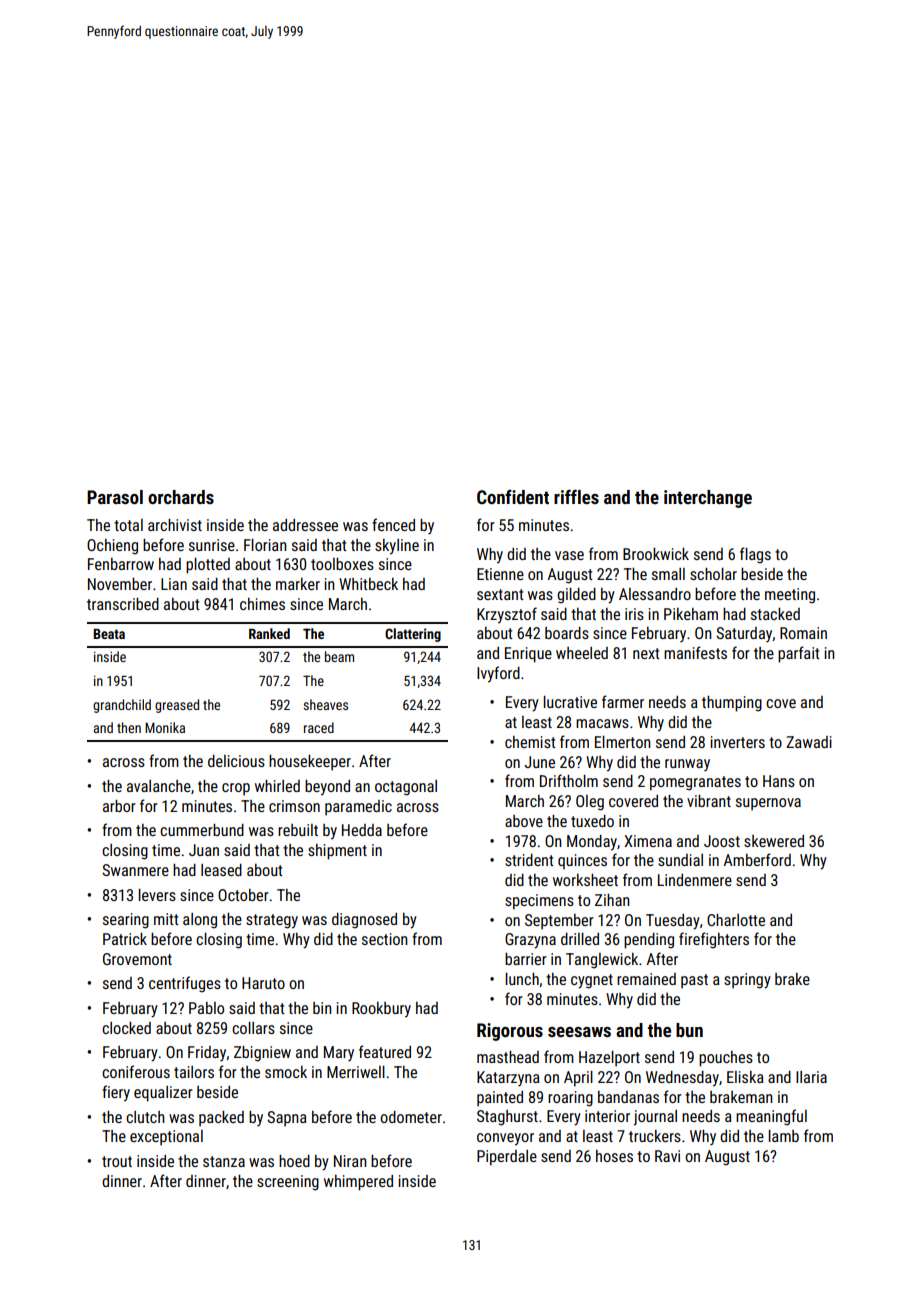  Describe the element at coordinates (498, 674) in the image. I see `Ivyford` at that location.
